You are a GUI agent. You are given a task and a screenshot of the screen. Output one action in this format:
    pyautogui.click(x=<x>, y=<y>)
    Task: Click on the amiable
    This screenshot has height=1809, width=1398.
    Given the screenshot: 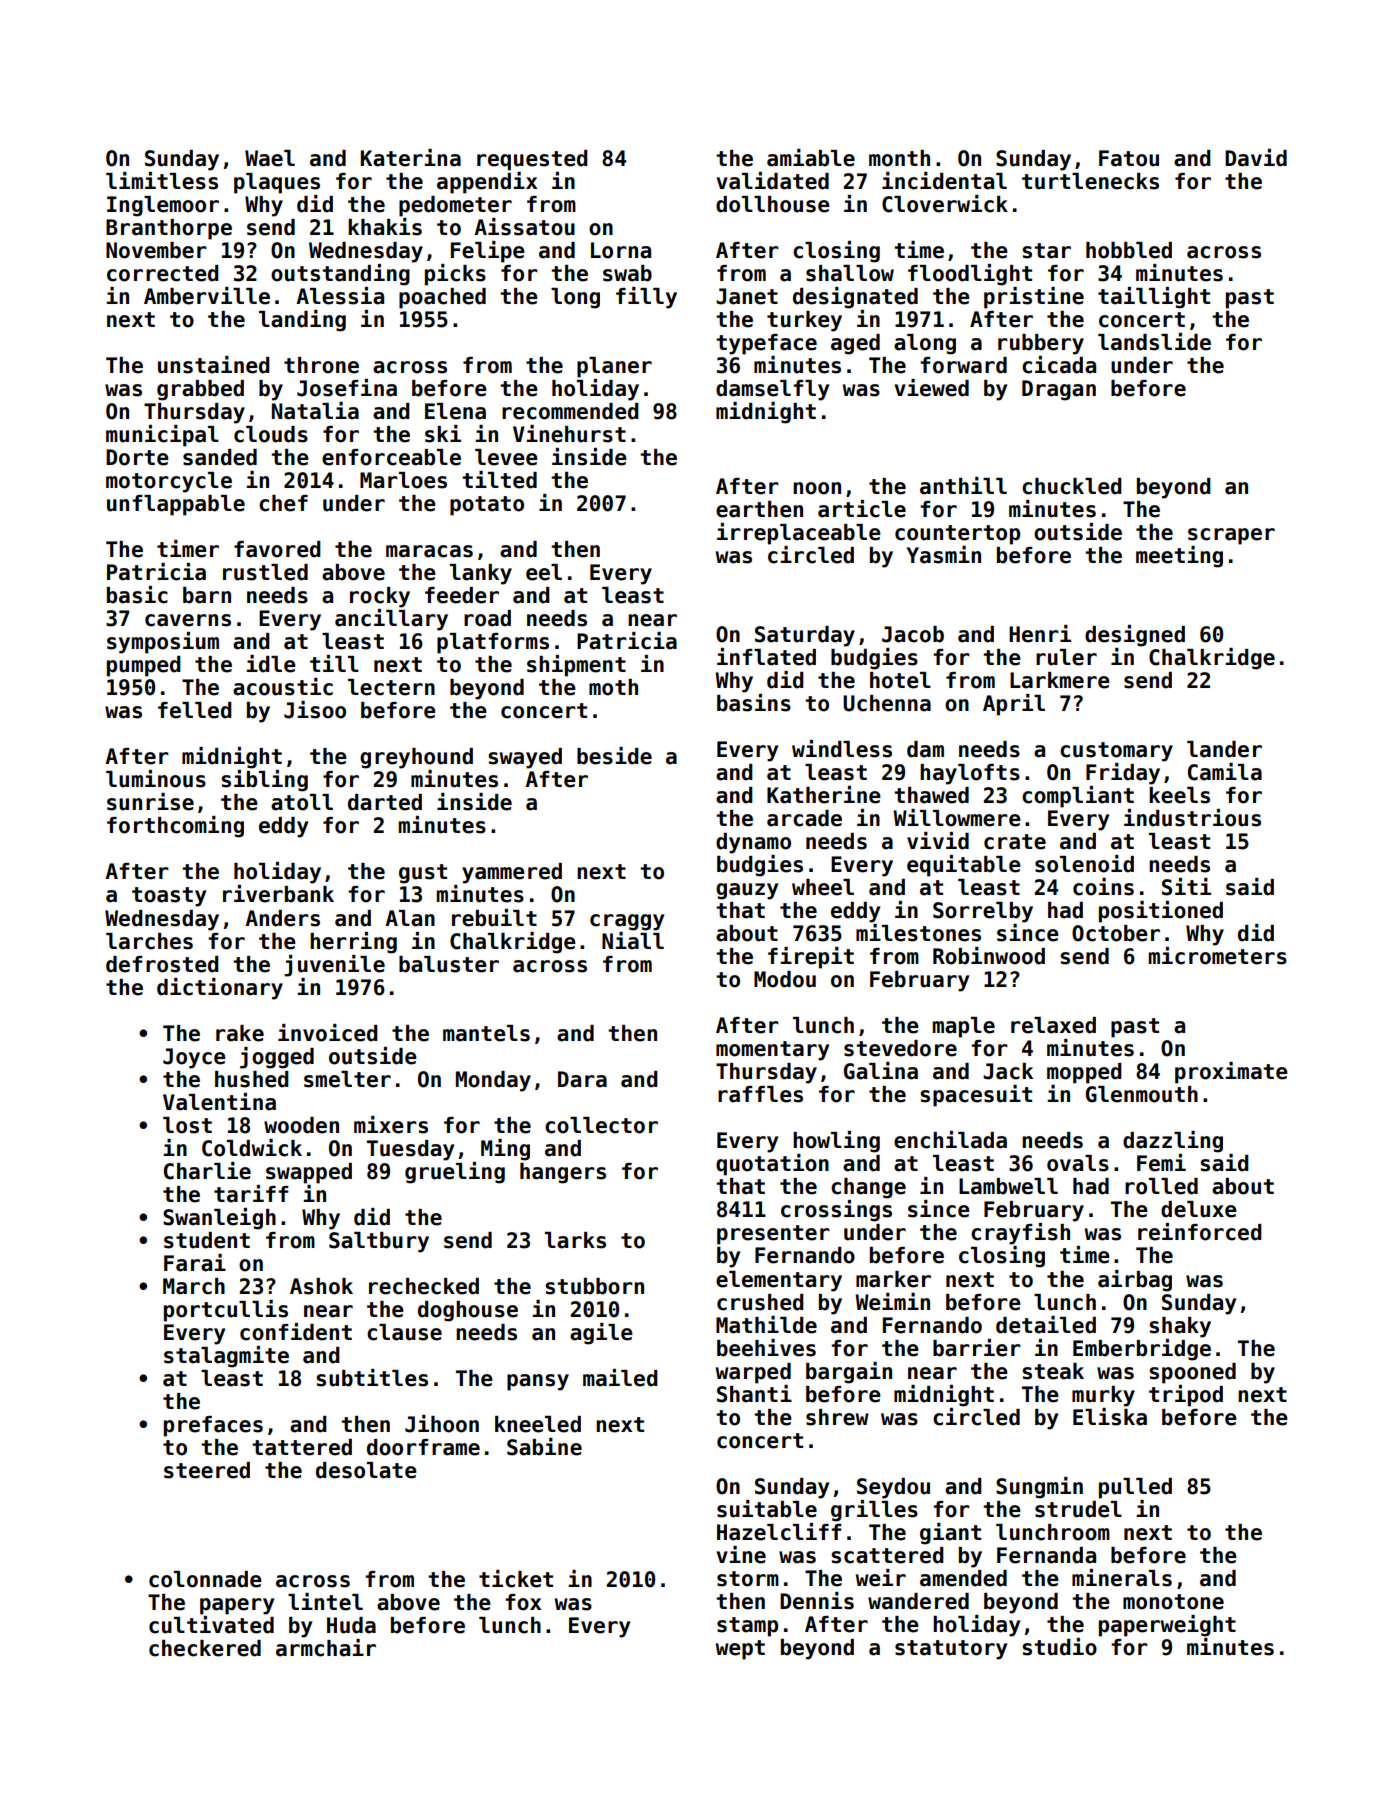 What is the action you would take?
    pyautogui.click(x=811, y=158)
